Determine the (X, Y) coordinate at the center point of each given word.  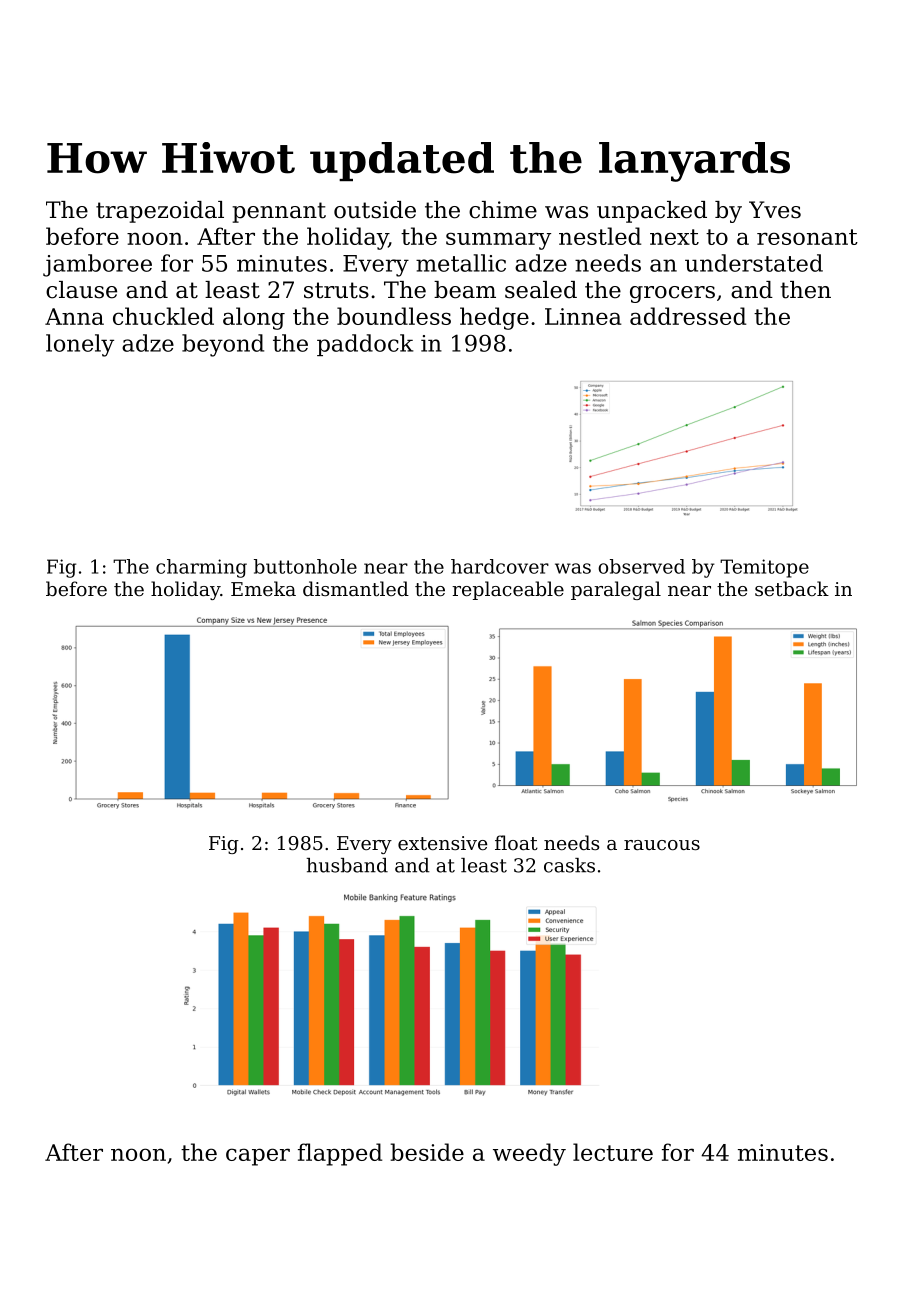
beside (427, 1152)
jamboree (97, 265)
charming (201, 568)
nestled (600, 236)
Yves (775, 210)
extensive (442, 843)
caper (258, 1157)
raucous (662, 845)
